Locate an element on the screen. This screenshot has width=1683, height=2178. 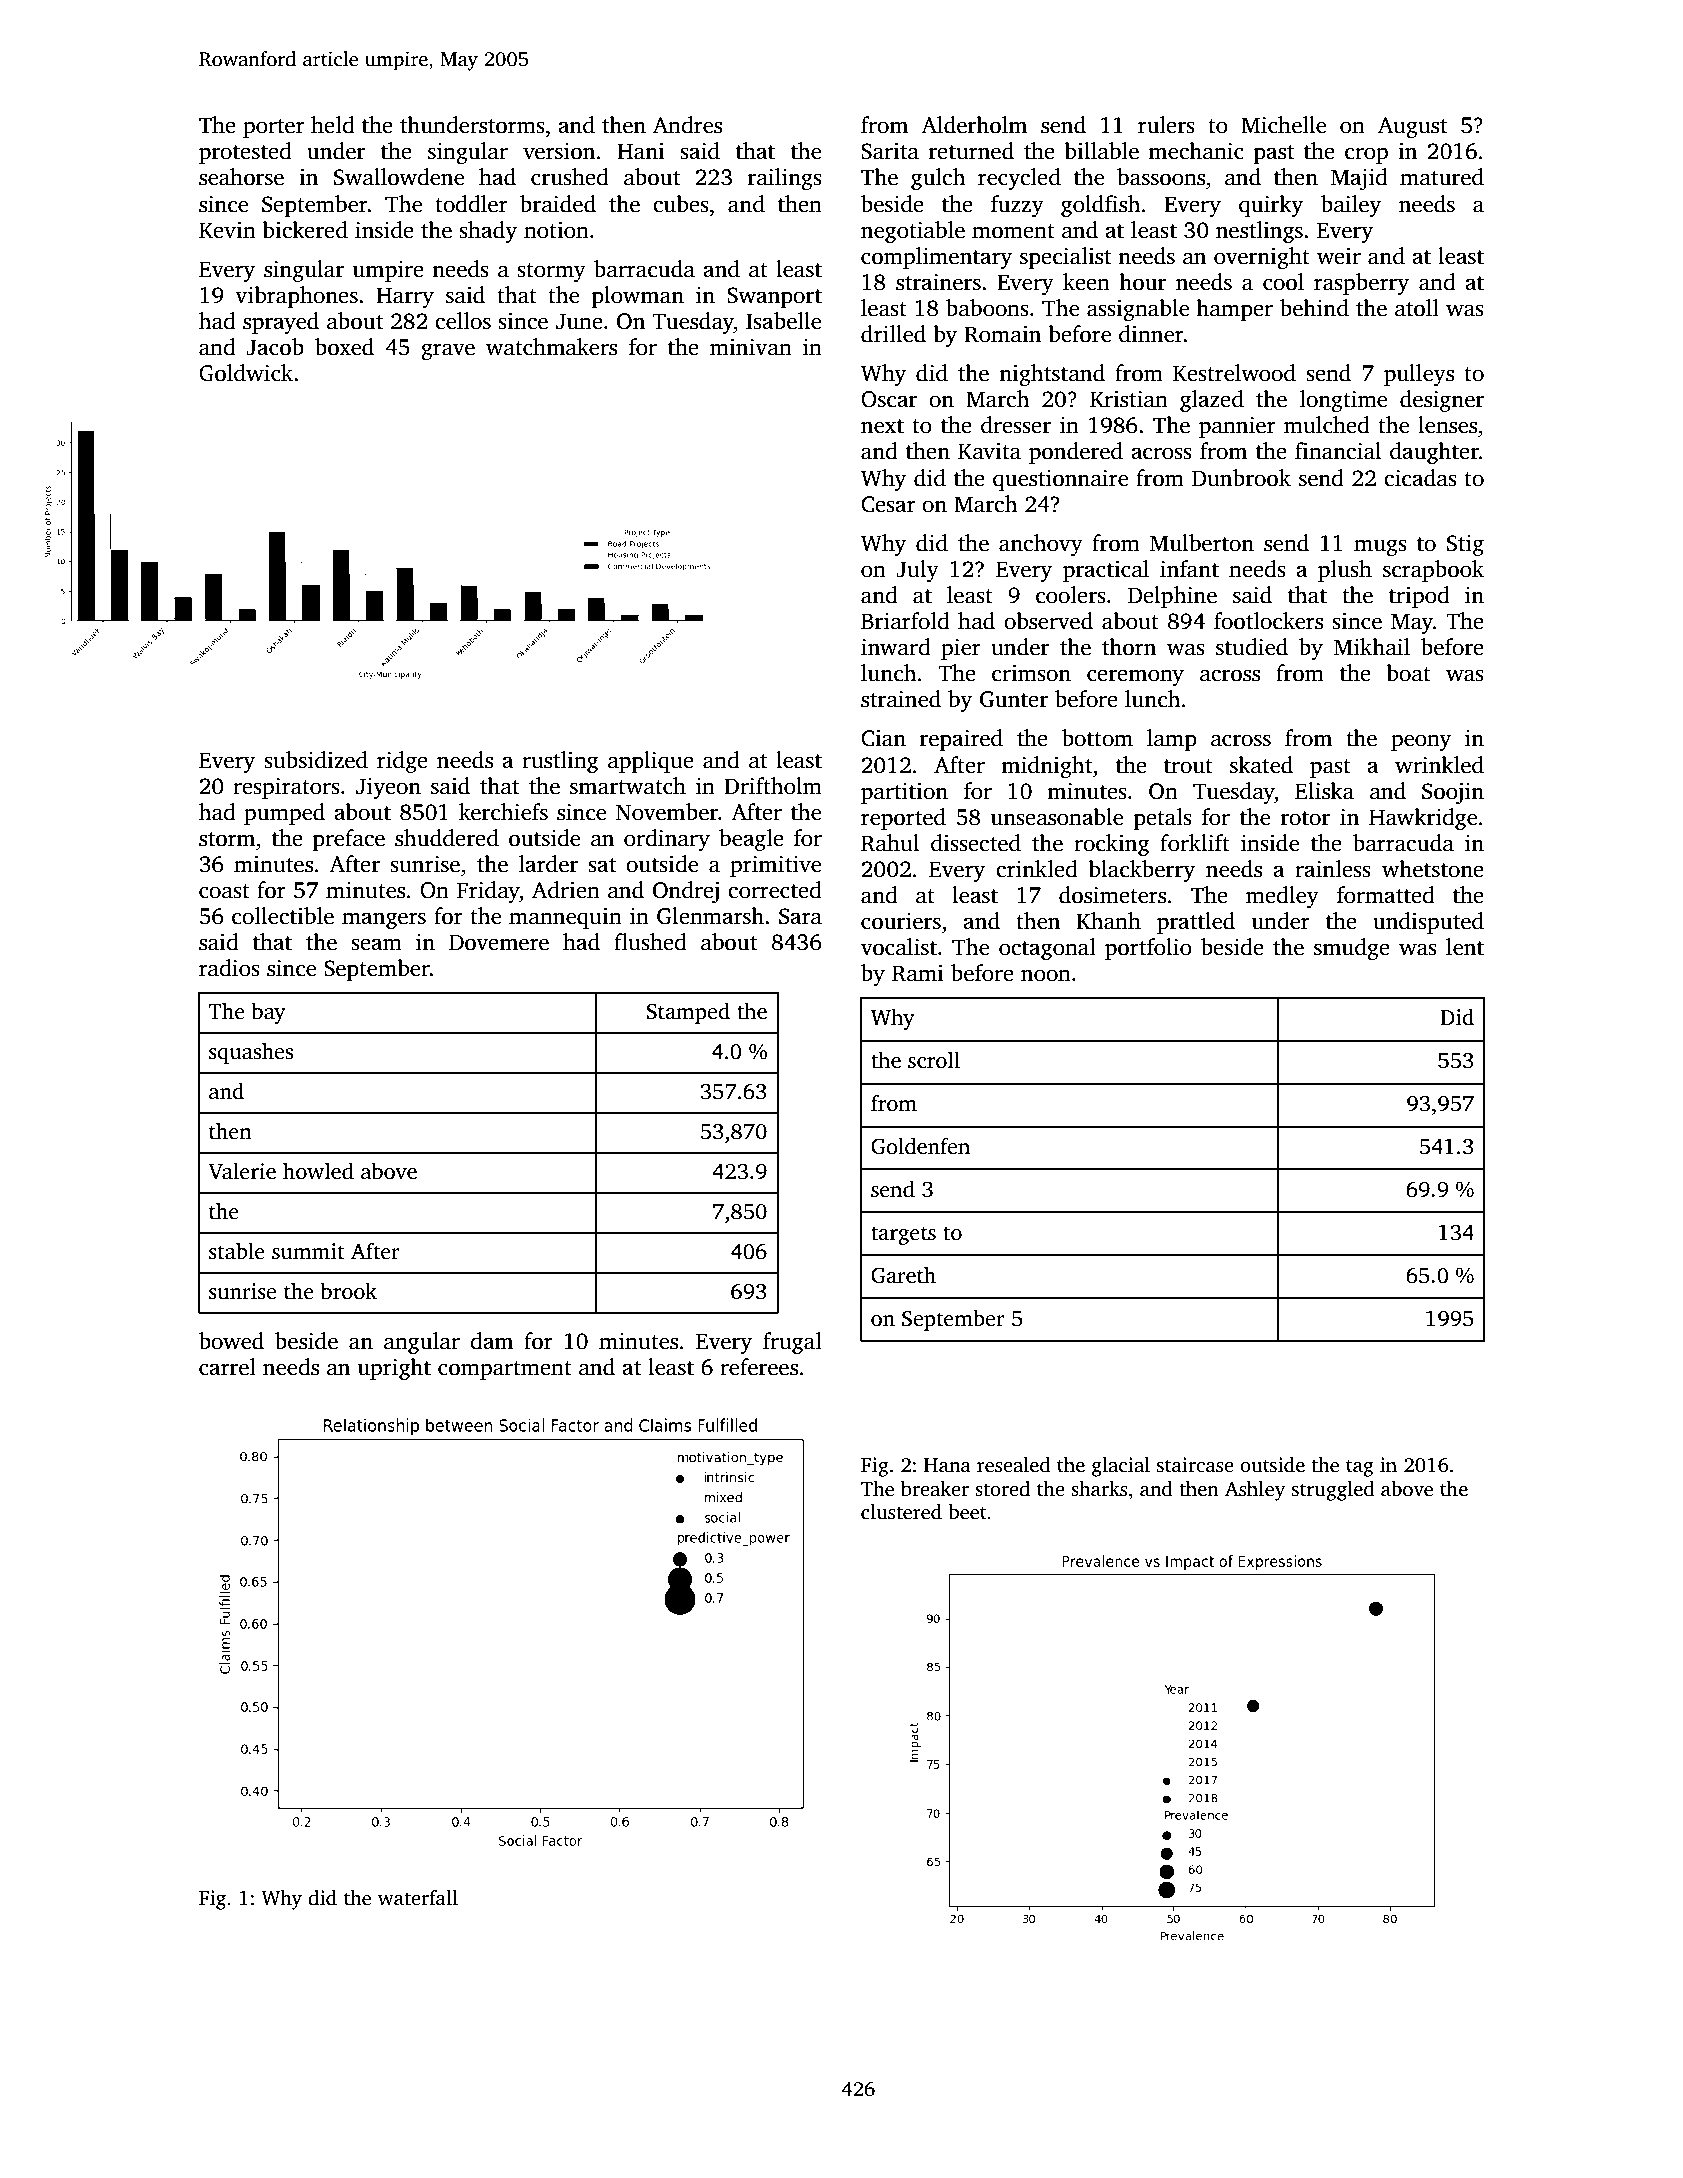
Andres is located at coordinates (687, 125).
